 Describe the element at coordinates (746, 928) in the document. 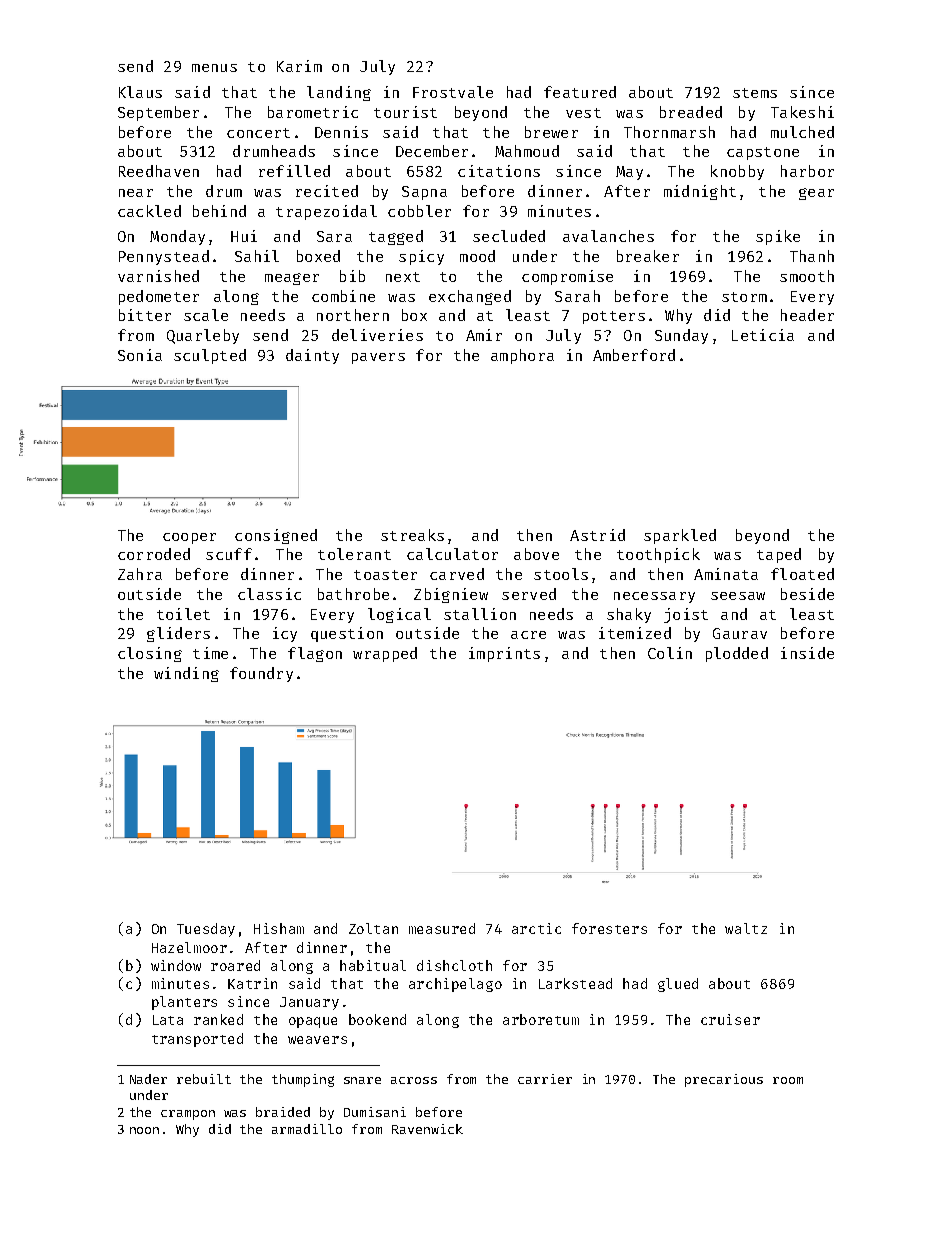

I see `waltz` at that location.
